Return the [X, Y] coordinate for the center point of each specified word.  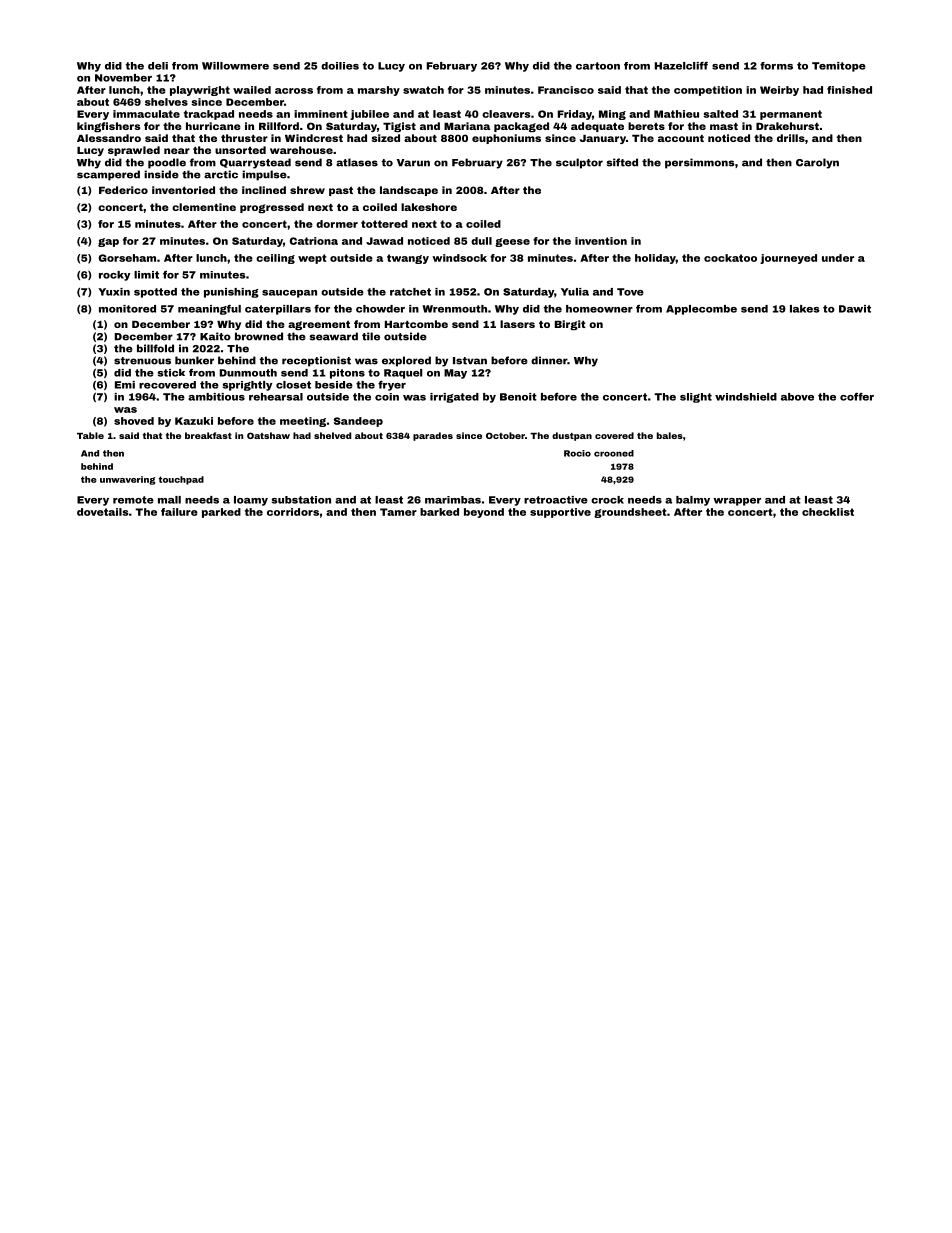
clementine [204, 207]
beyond [484, 513]
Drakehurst [787, 126]
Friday [575, 115]
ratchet [410, 292]
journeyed [788, 259]
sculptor [579, 163]
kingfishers [108, 127]
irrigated [454, 398]
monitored [127, 309]
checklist [828, 512]
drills [791, 138]
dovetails [102, 512]
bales [670, 435]
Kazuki [194, 421]
